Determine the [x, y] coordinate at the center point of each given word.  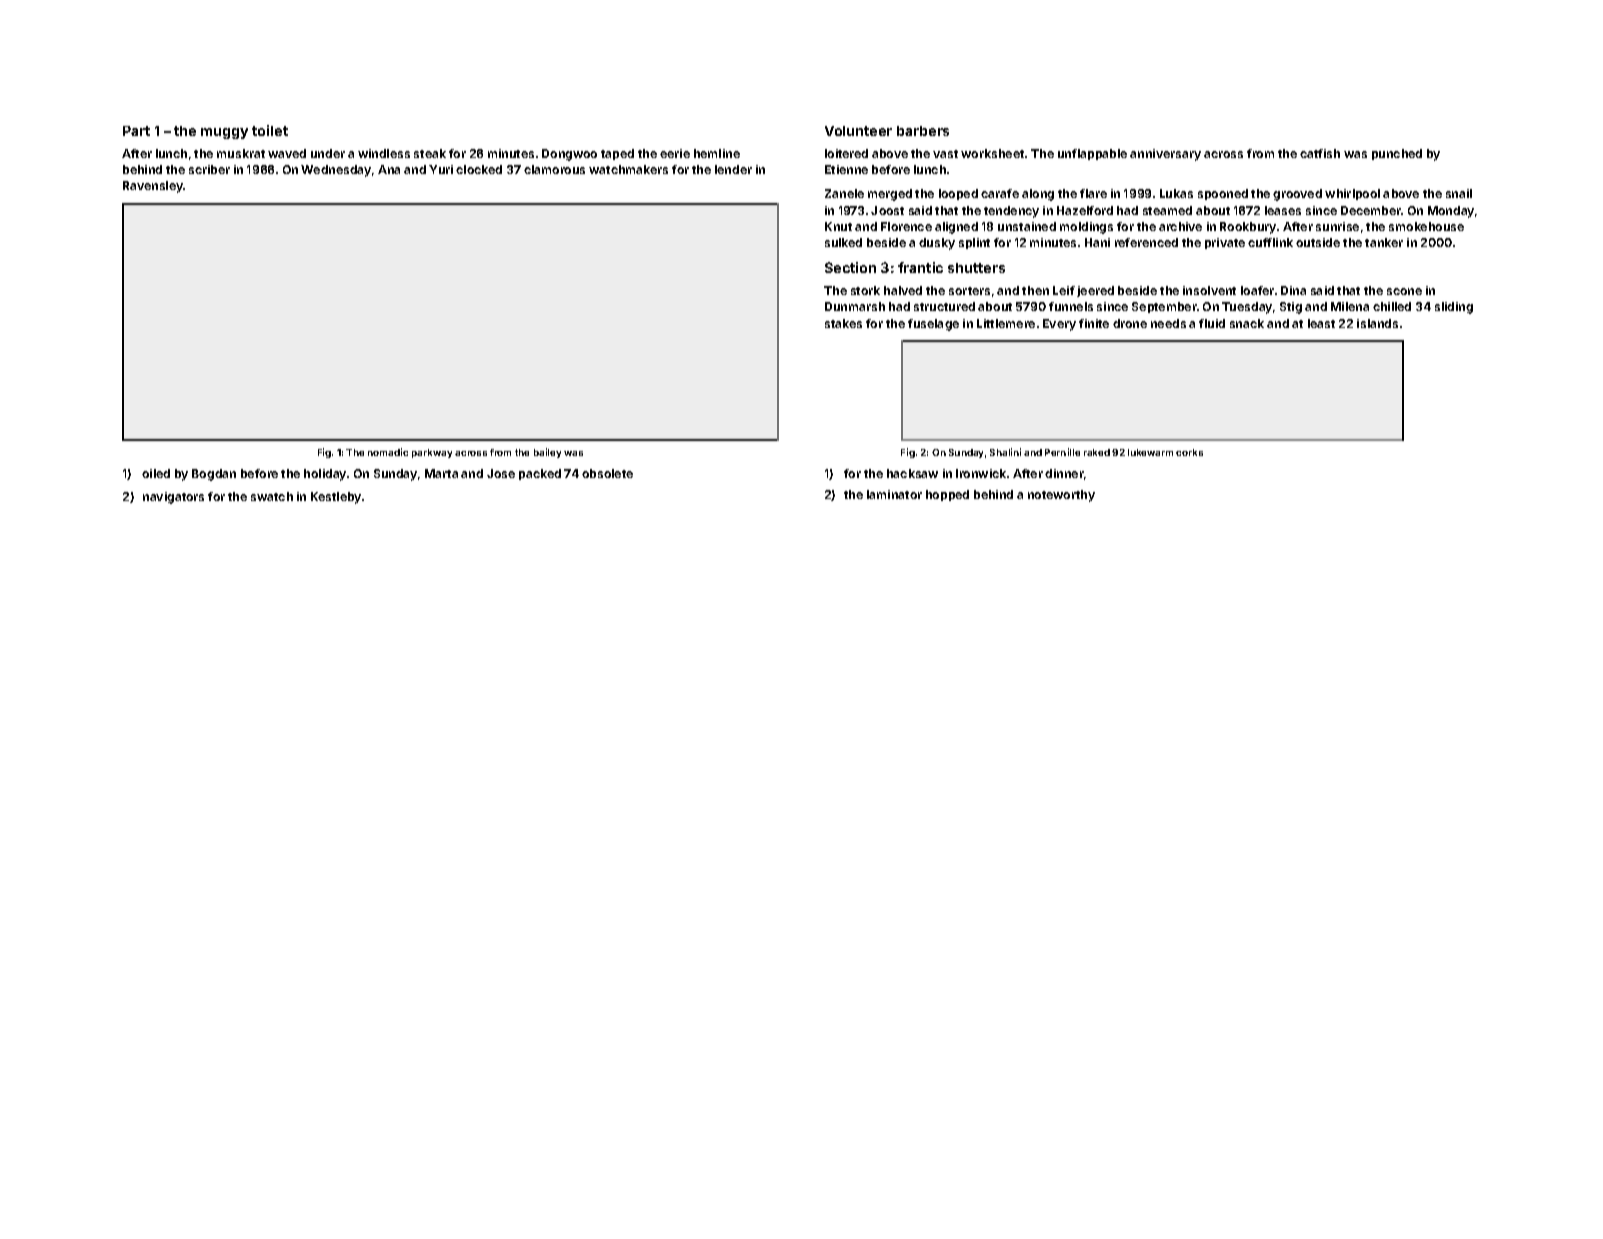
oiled [156, 473]
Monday [1451, 212]
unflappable [1092, 154]
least [1321, 323]
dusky [937, 244]
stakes [843, 323]
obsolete [607, 473]
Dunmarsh [855, 306]
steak [430, 153]
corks [1189, 452]
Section [850, 267]
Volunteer [858, 131]
